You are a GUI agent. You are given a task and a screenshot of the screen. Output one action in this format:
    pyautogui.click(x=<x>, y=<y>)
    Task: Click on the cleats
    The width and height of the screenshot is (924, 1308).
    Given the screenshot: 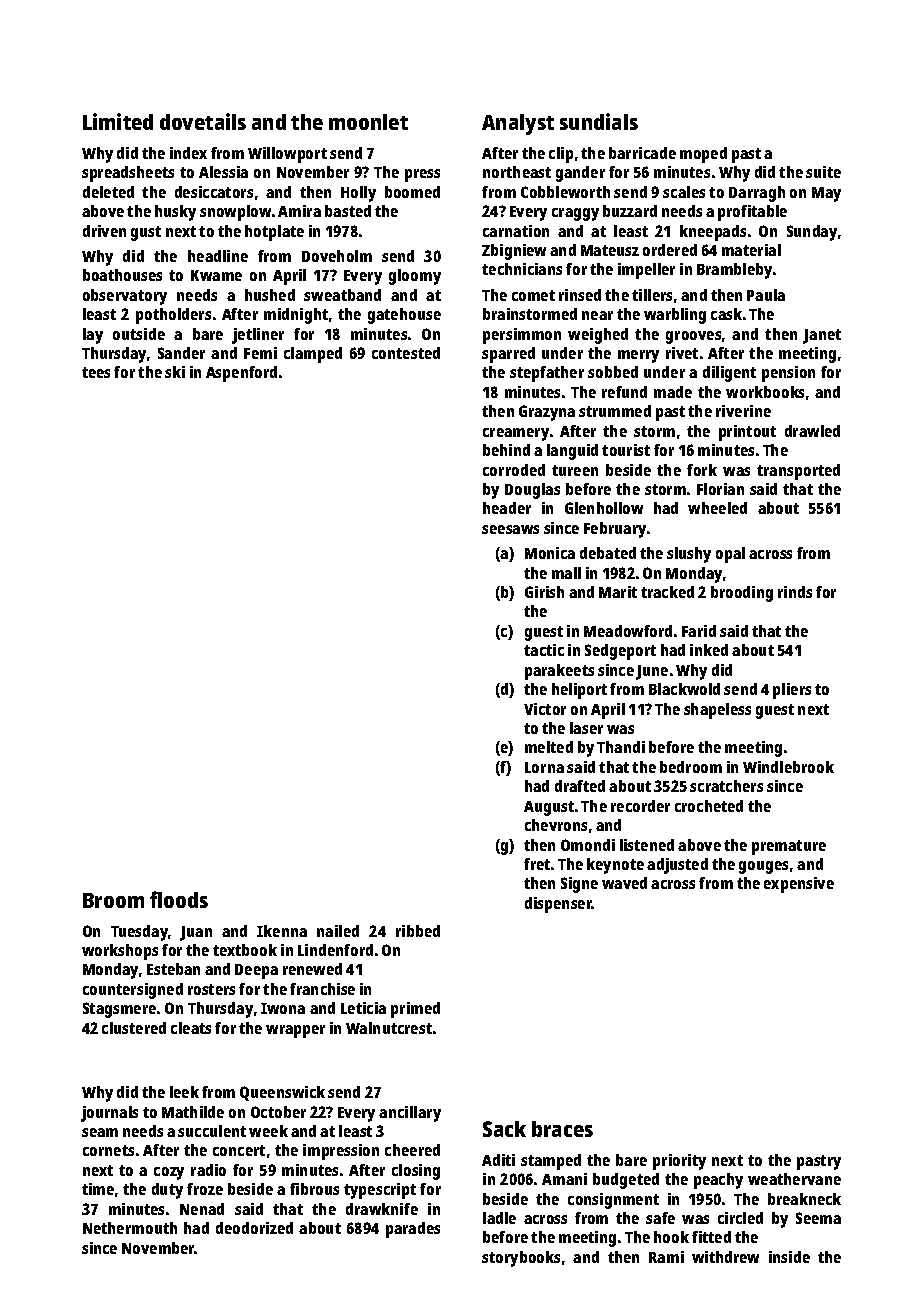 What is the action you would take?
    pyautogui.click(x=191, y=1028)
